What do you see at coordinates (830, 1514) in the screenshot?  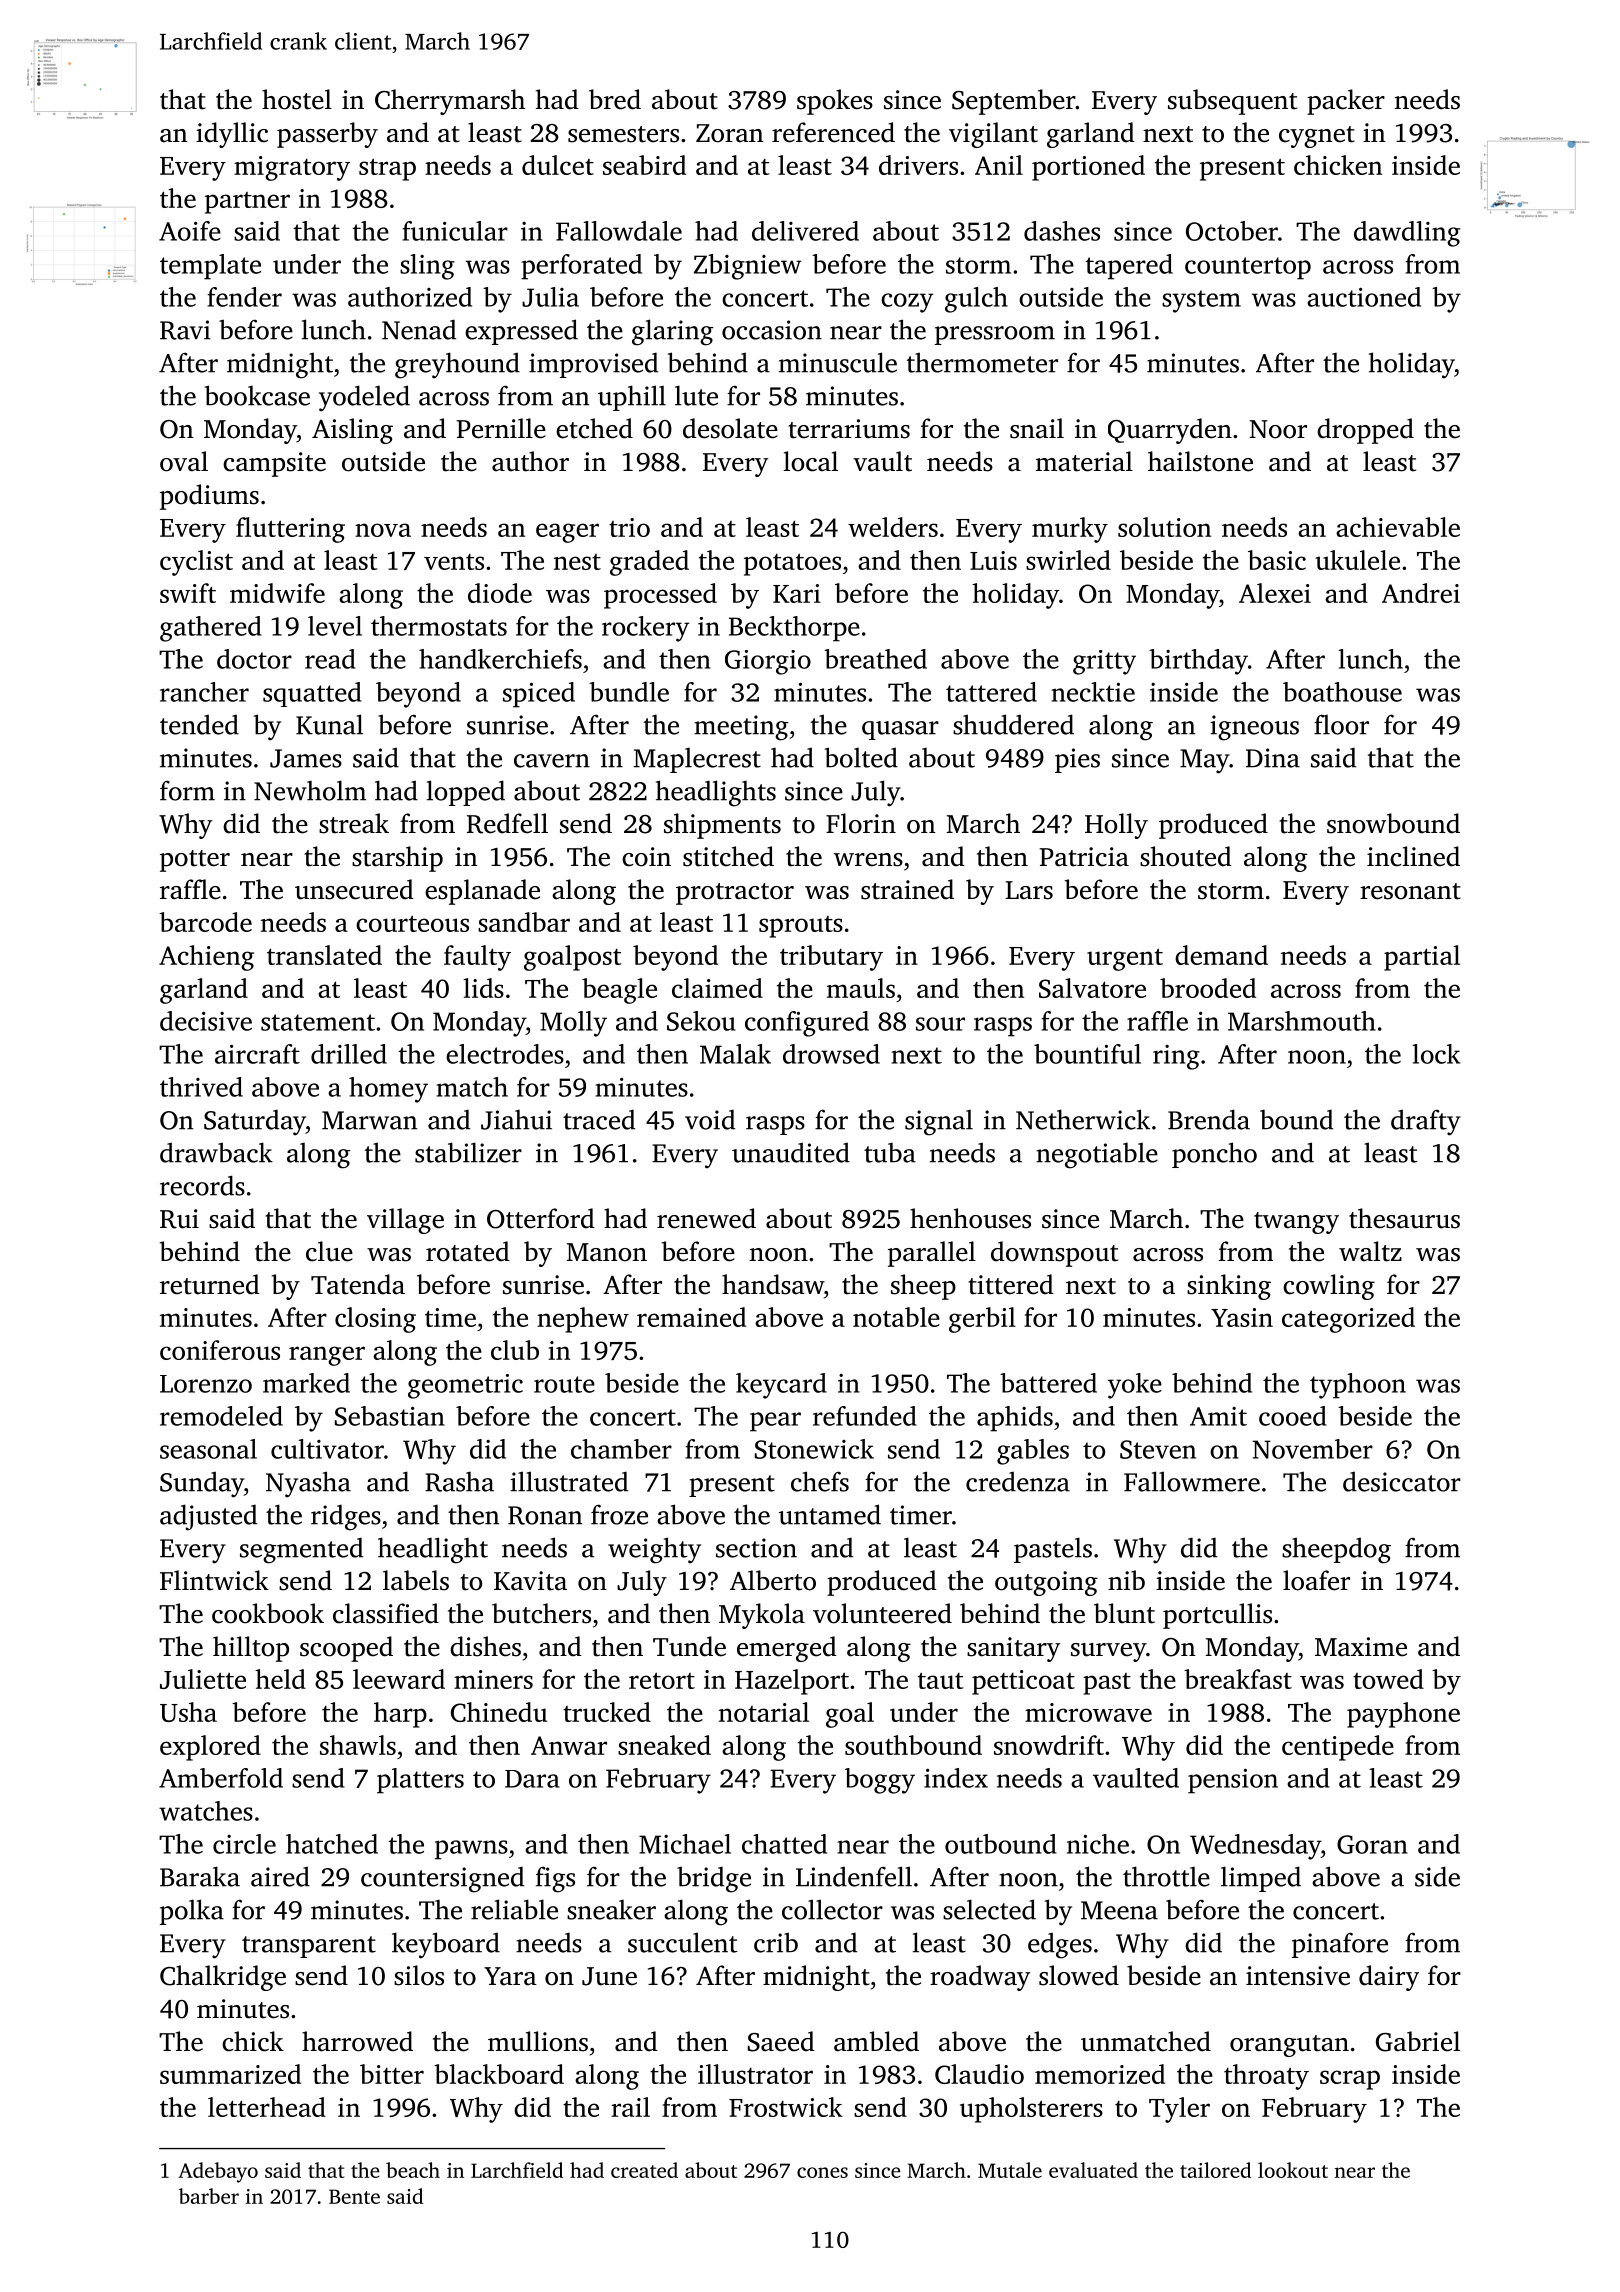 I see `untamed` at bounding box center [830, 1514].
